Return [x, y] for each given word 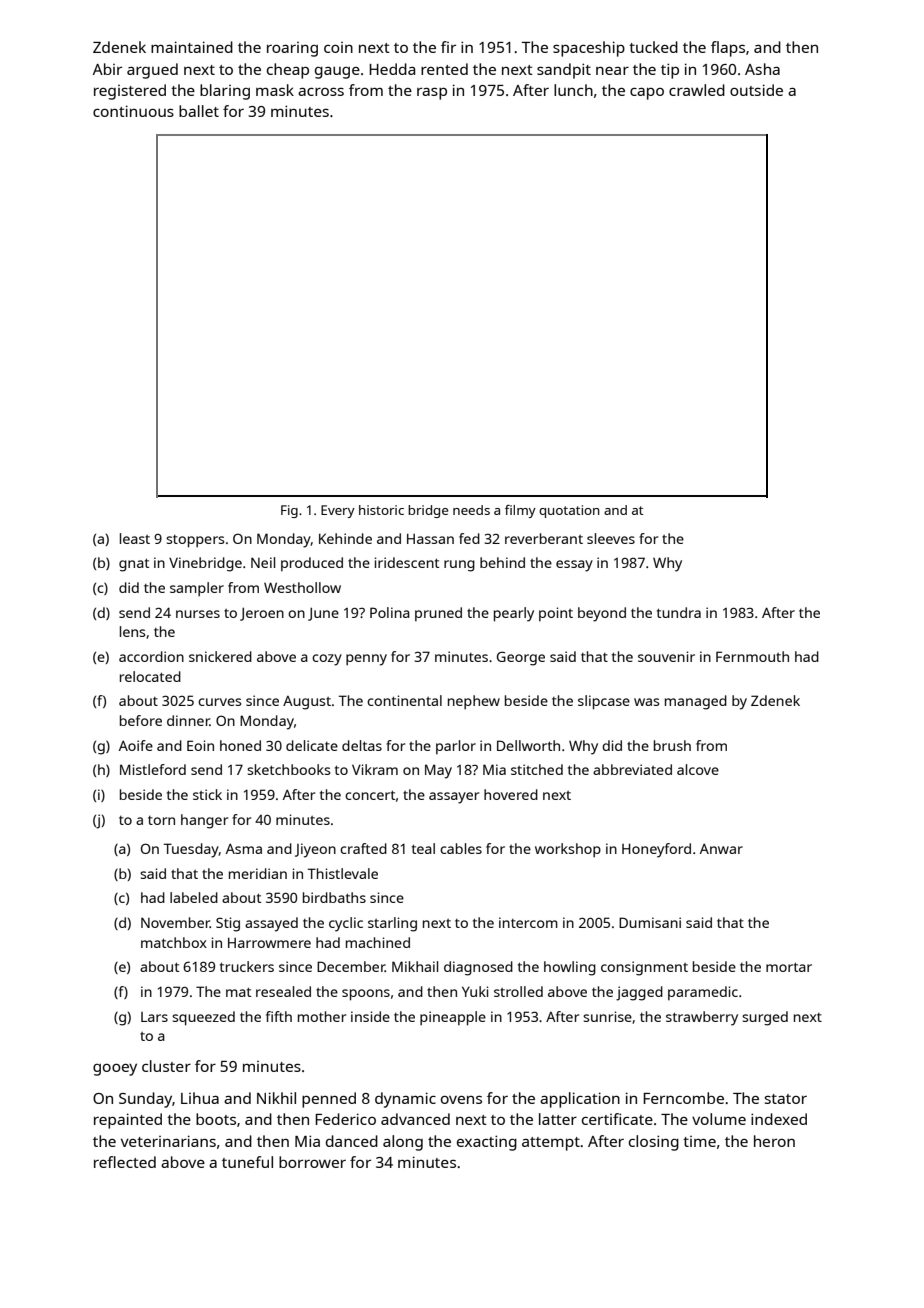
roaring [292, 49]
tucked [653, 47]
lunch [573, 90]
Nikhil [276, 1098]
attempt [551, 1144]
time [699, 1141]
